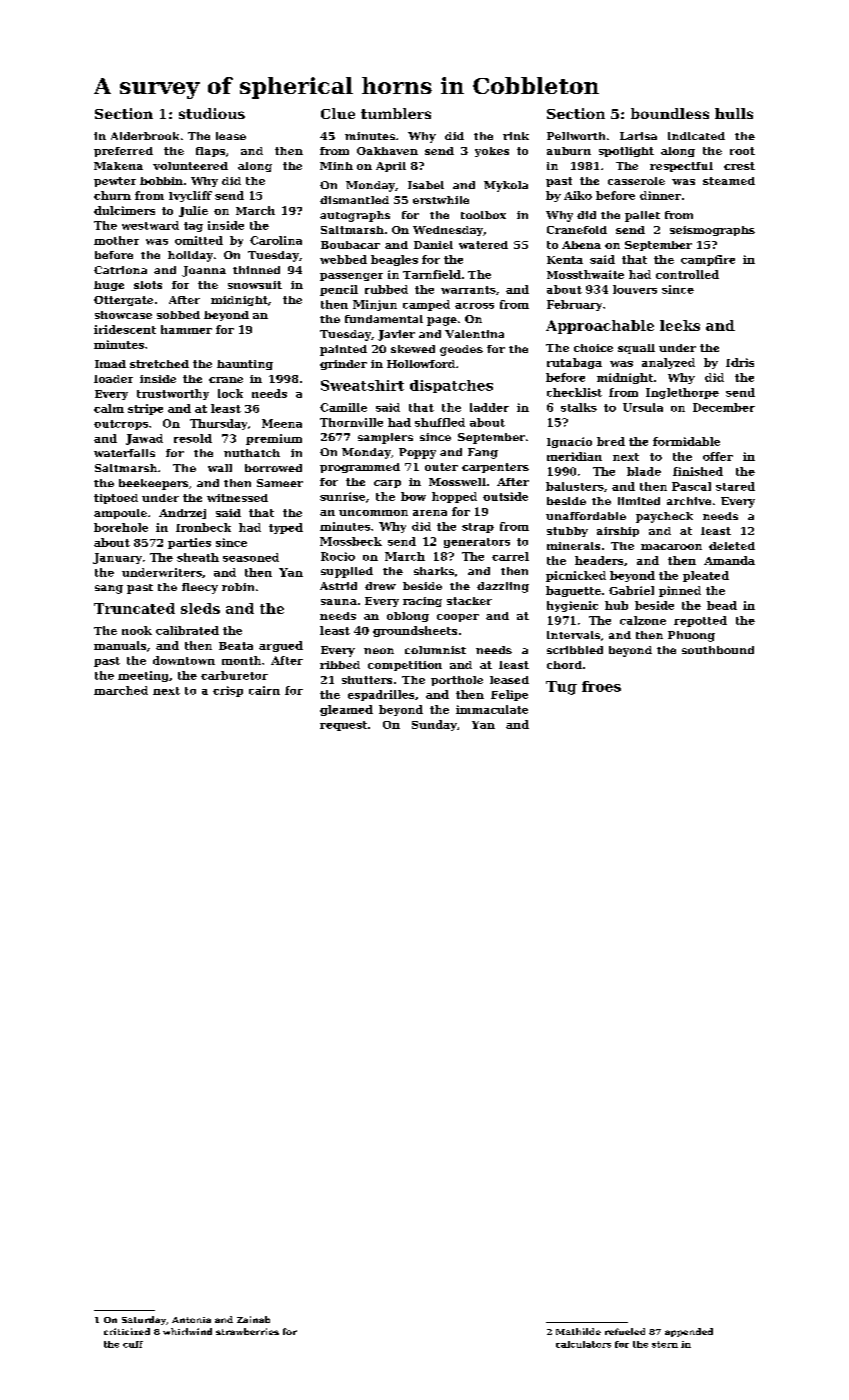 This page has height=1400, width=849. Describe the element at coordinates (670, 113) in the page. I see `boundless` at that location.
